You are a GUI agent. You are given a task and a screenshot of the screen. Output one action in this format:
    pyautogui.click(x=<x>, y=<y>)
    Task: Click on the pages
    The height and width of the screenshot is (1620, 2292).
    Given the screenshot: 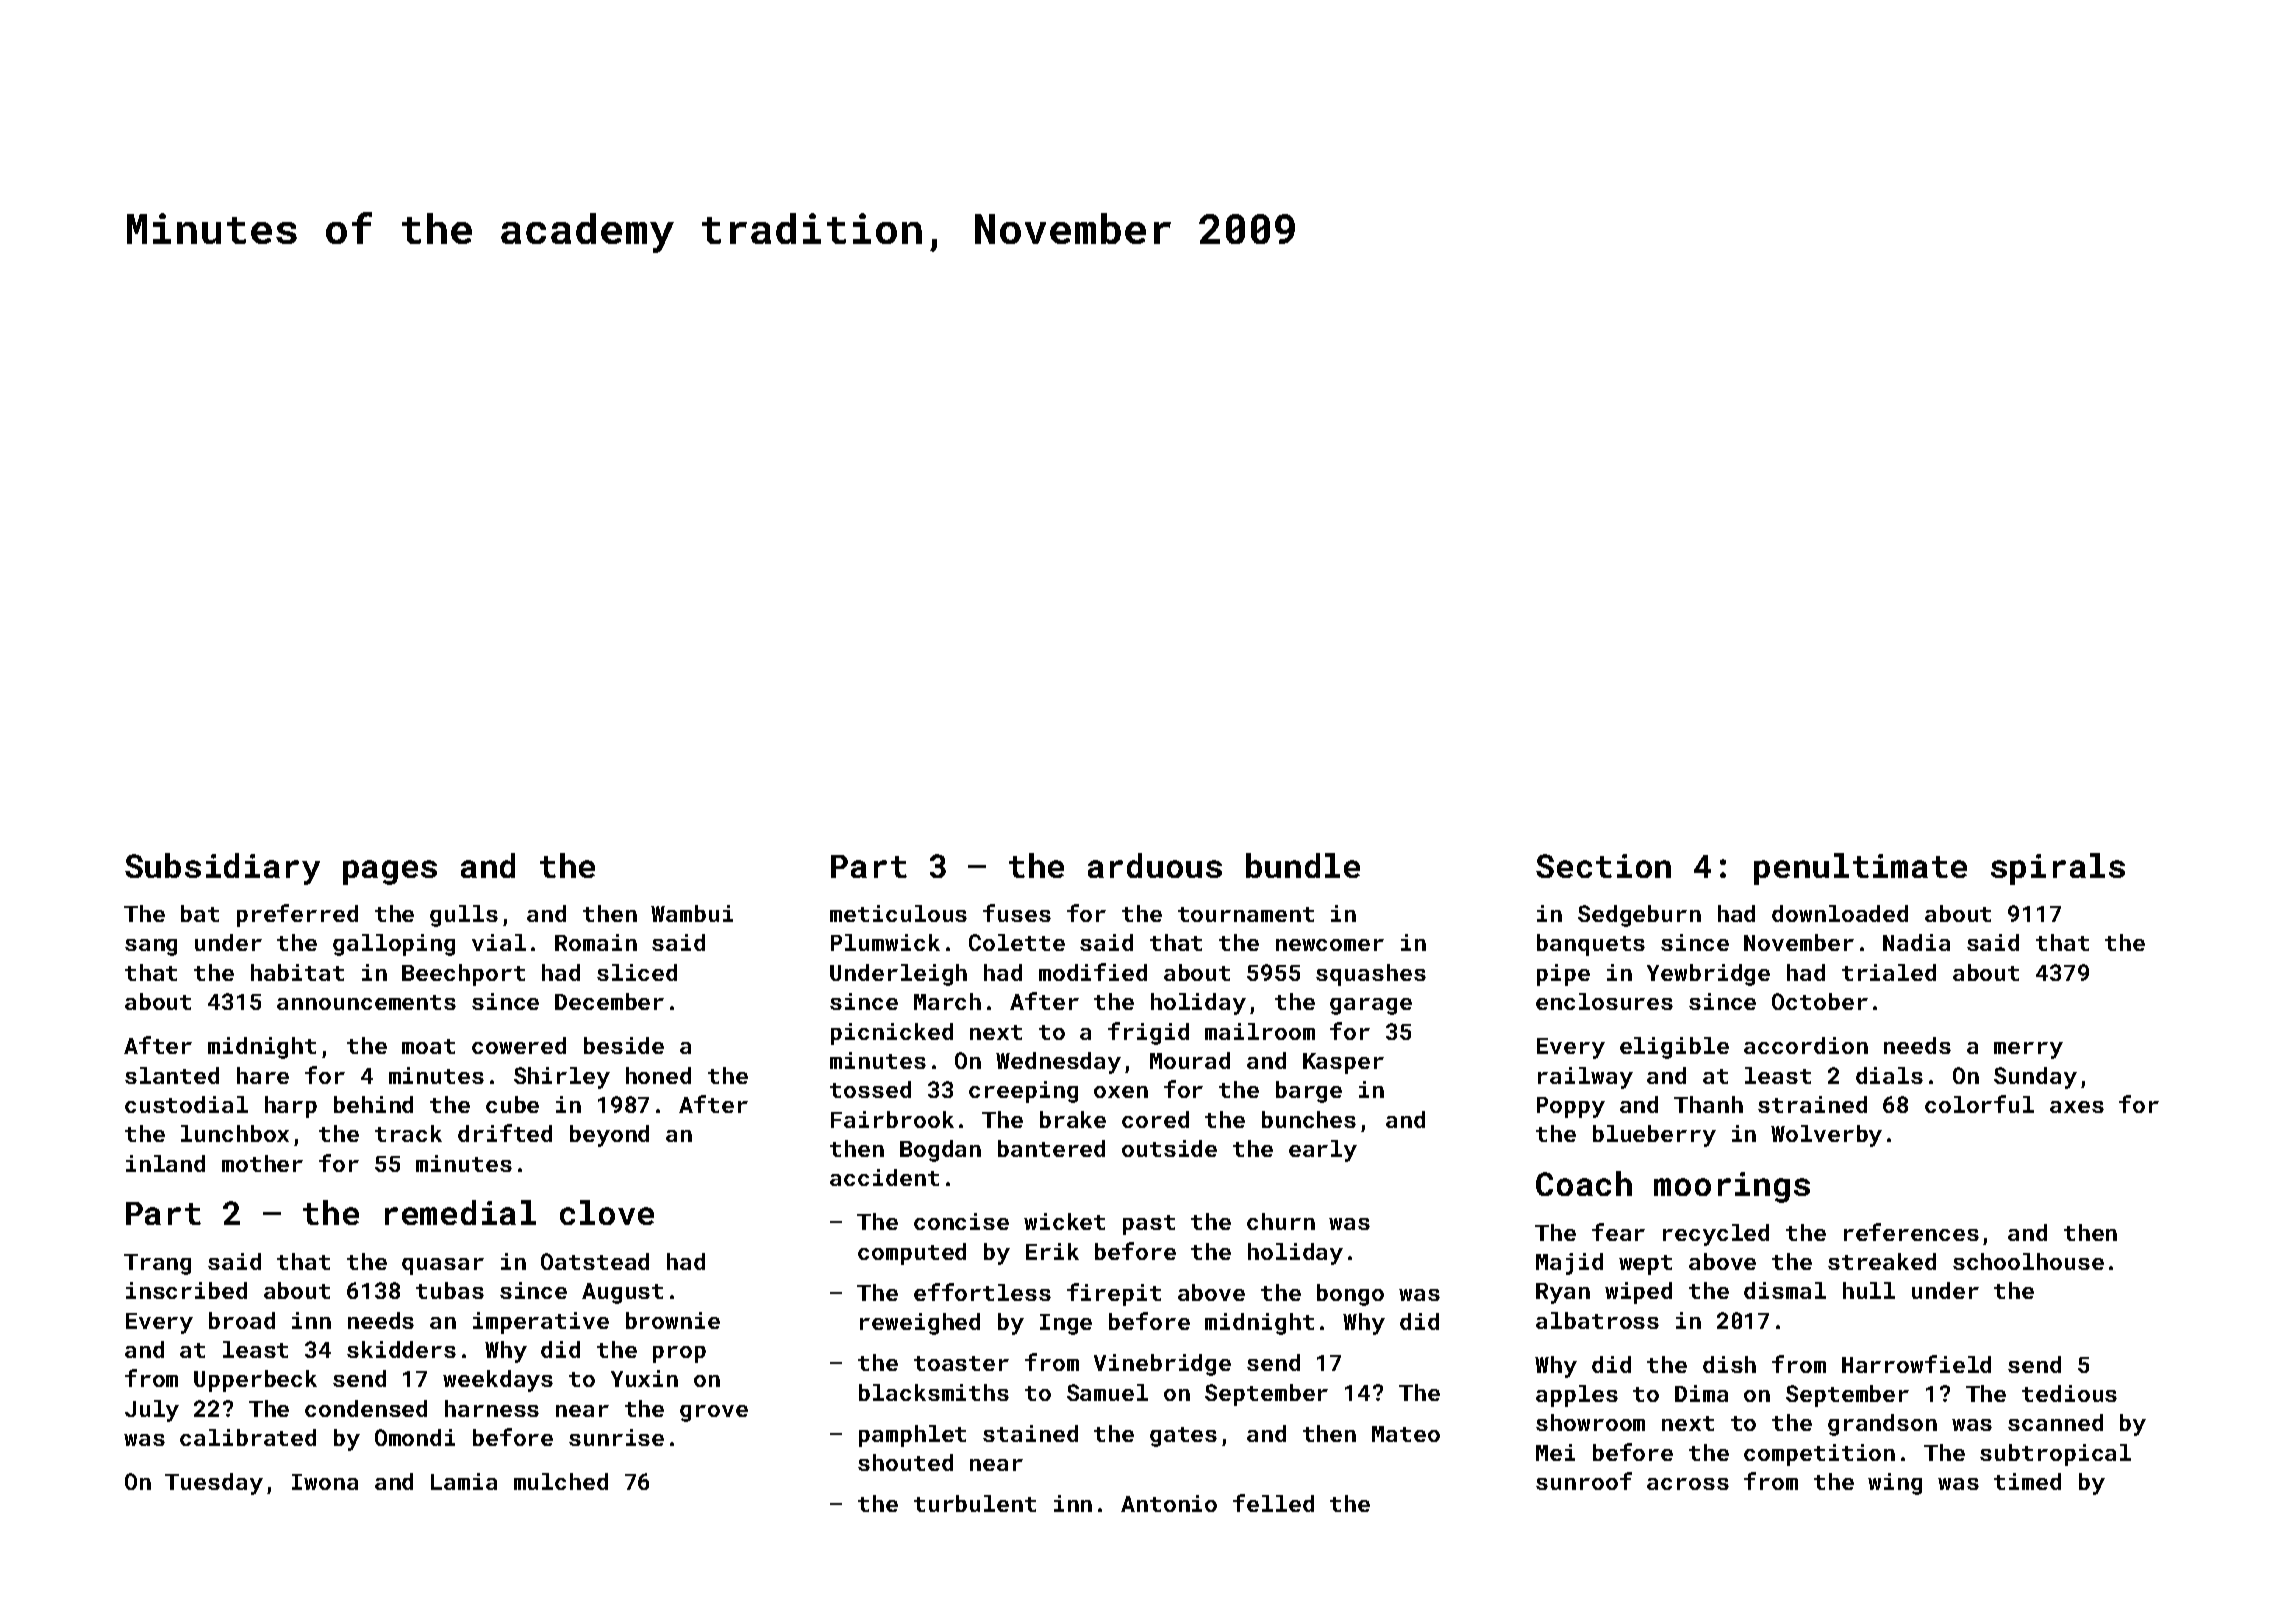 What is the action you would take?
    pyautogui.click(x=390, y=872)
